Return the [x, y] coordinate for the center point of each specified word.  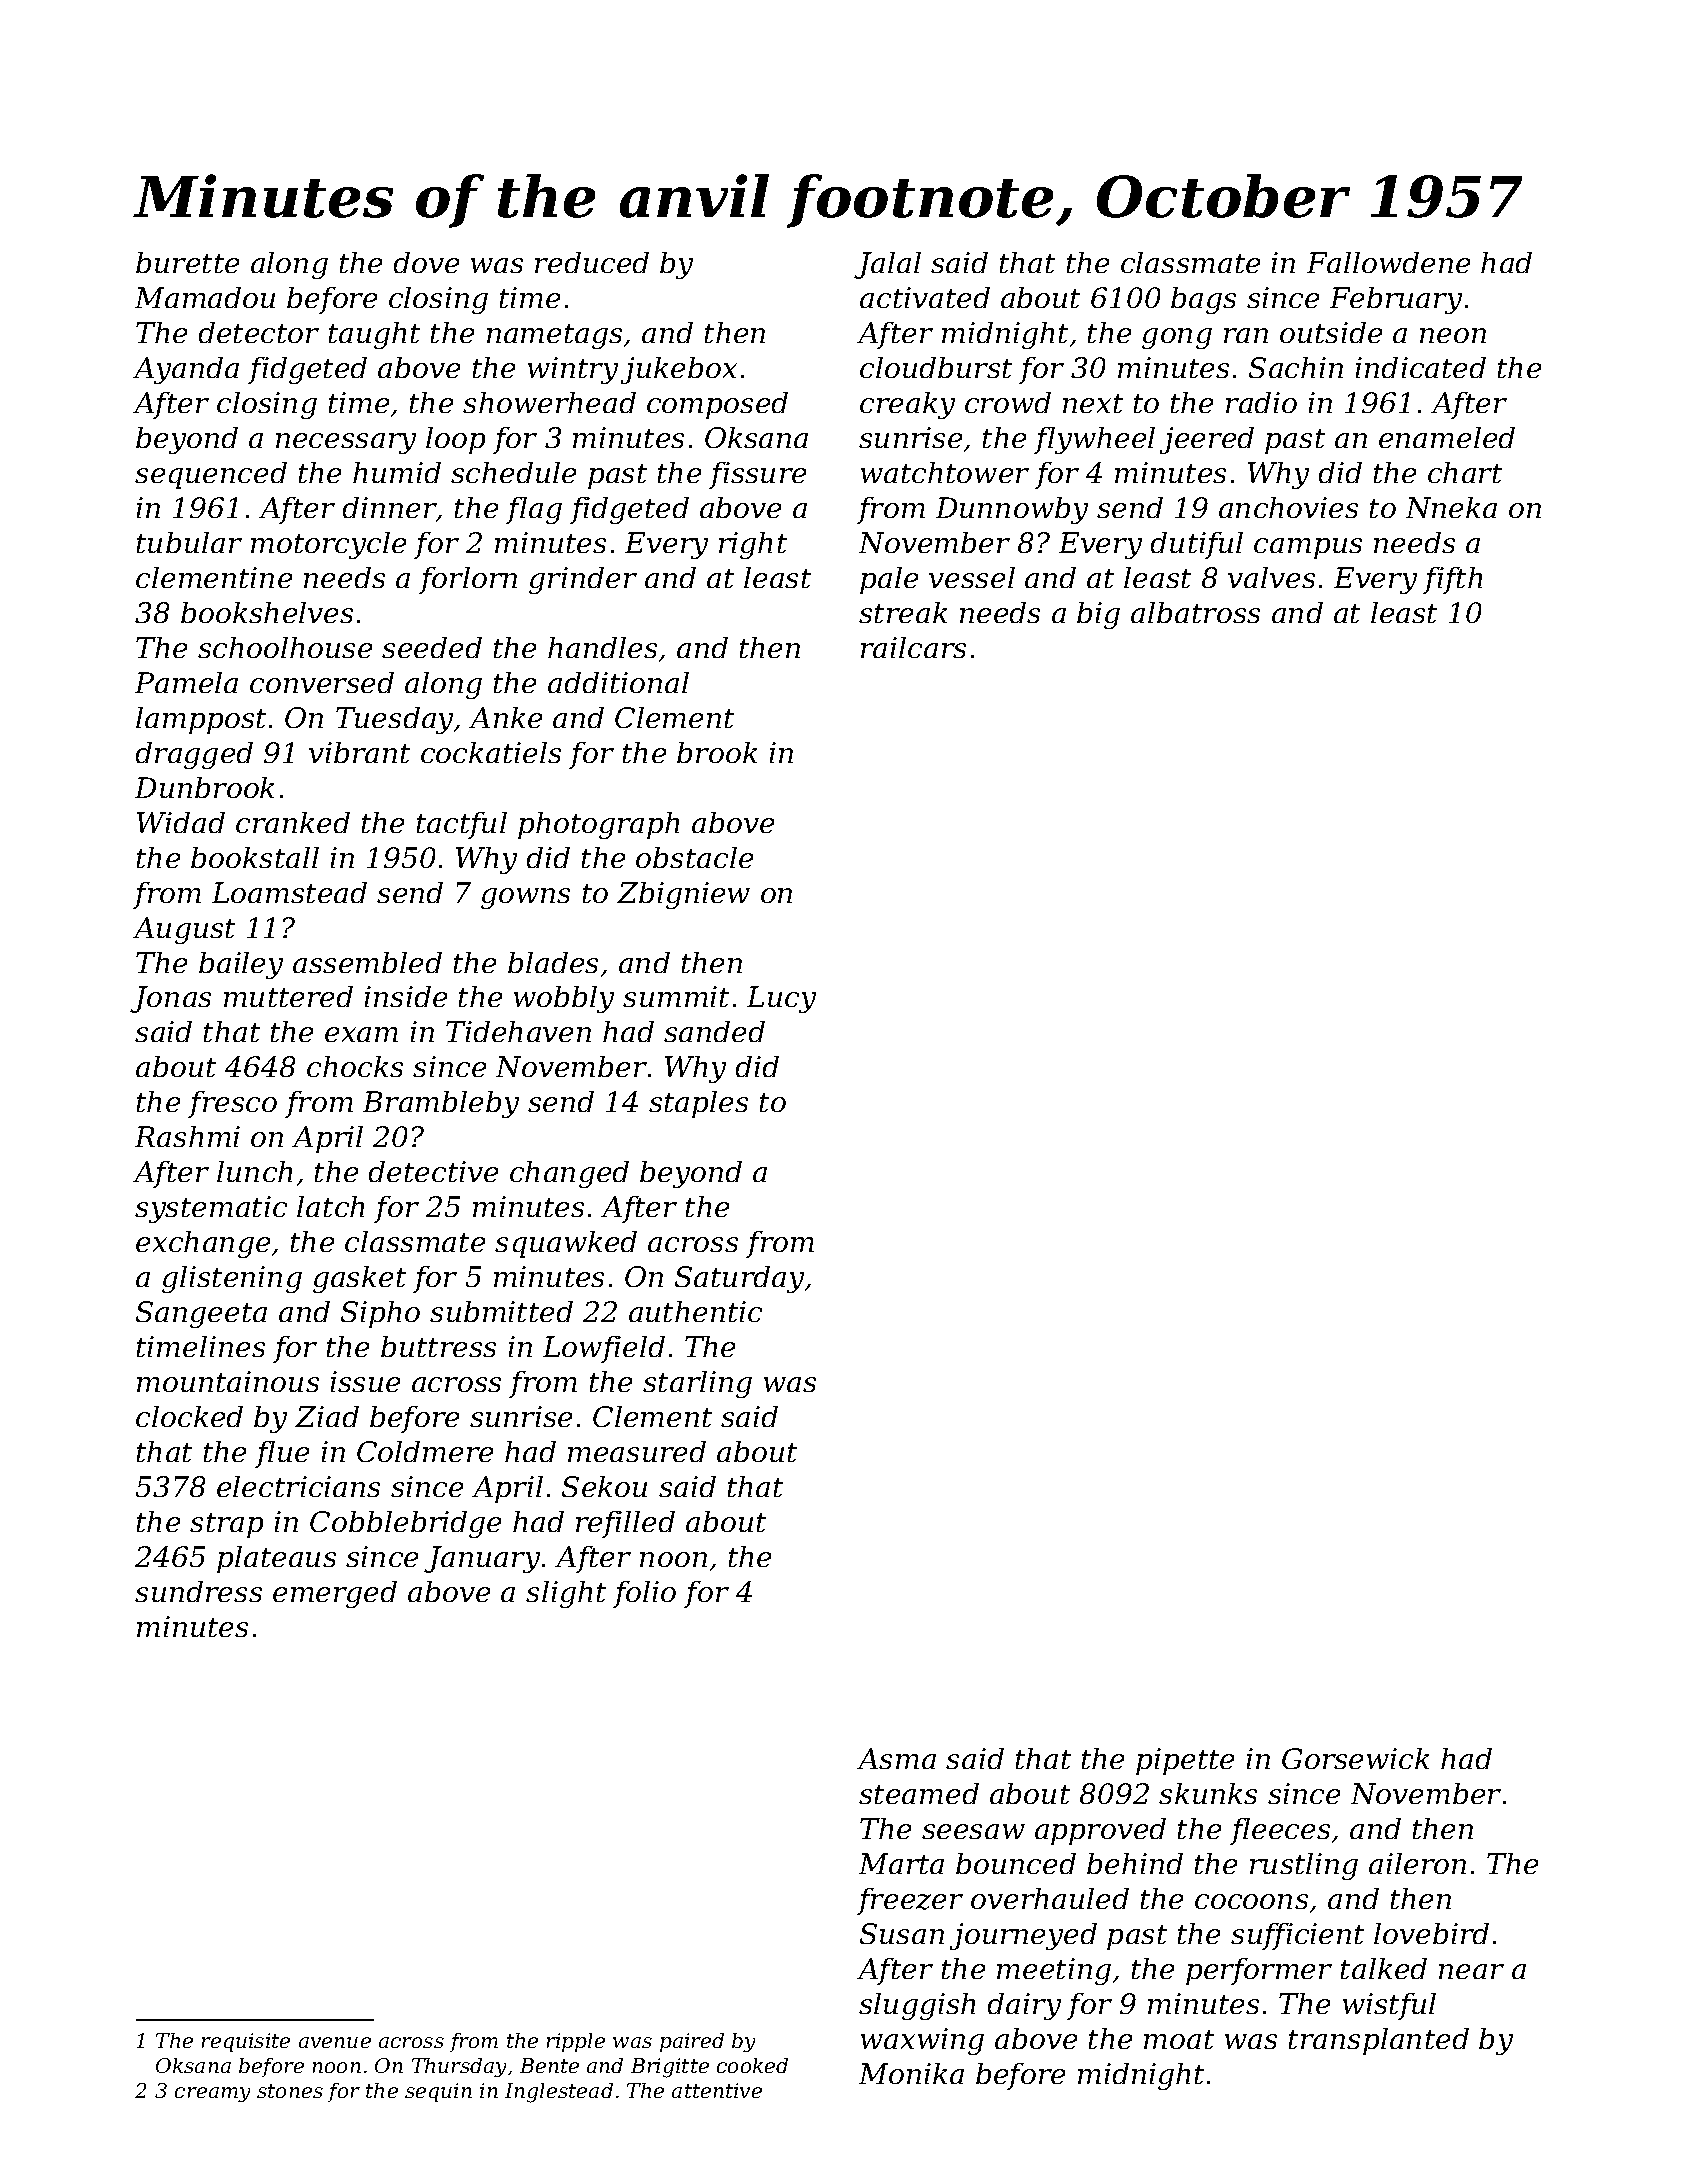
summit [676, 996]
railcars [913, 647]
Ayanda [186, 370]
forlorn [468, 580]
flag [534, 510]
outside [1331, 332]
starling [697, 1384]
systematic [211, 1209]
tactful [462, 825]
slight [566, 1594]
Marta [901, 1863]
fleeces [1280, 1831]
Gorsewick [1355, 1758]
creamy [212, 2094]
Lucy [781, 999]
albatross [1195, 612]
